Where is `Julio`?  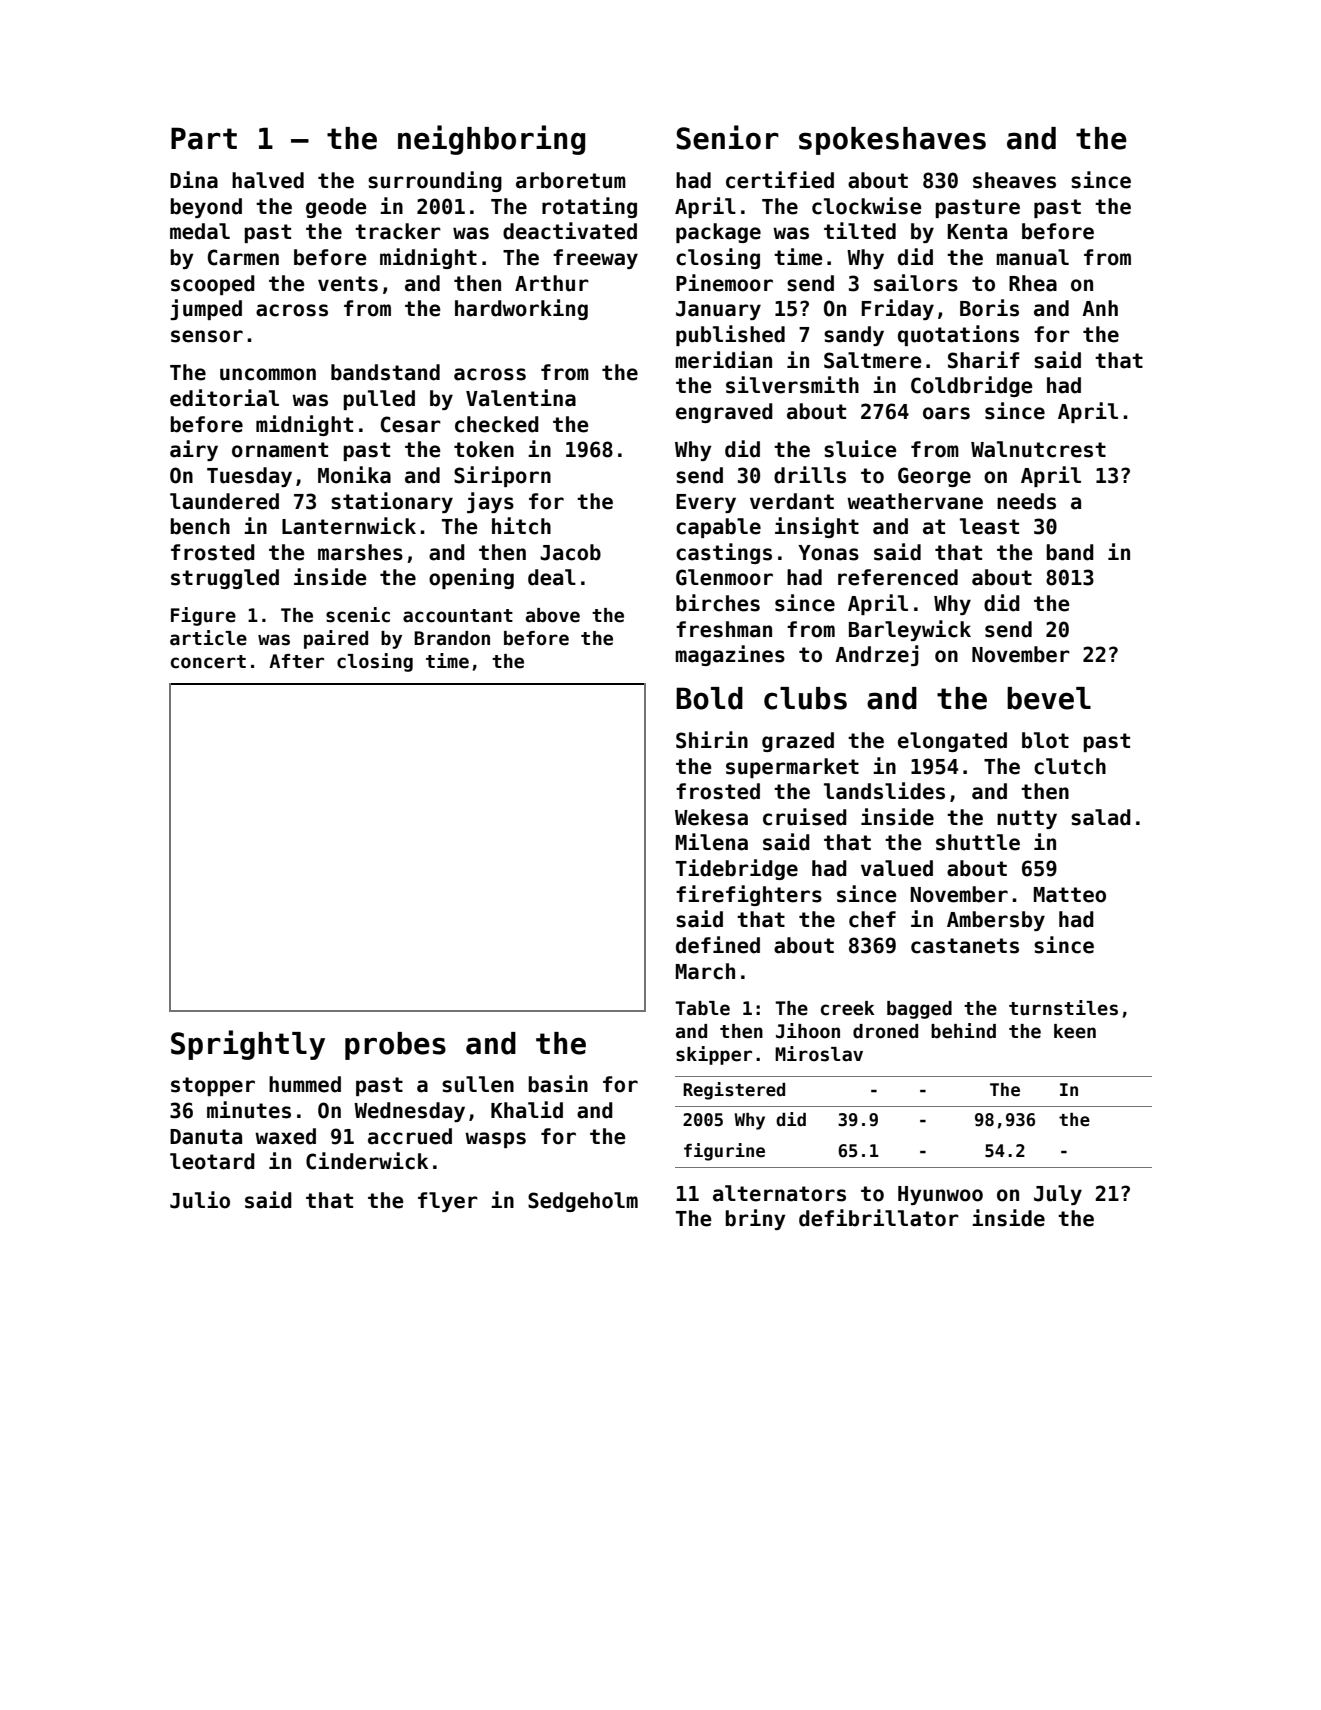 Julio is located at coordinates (200, 1200).
